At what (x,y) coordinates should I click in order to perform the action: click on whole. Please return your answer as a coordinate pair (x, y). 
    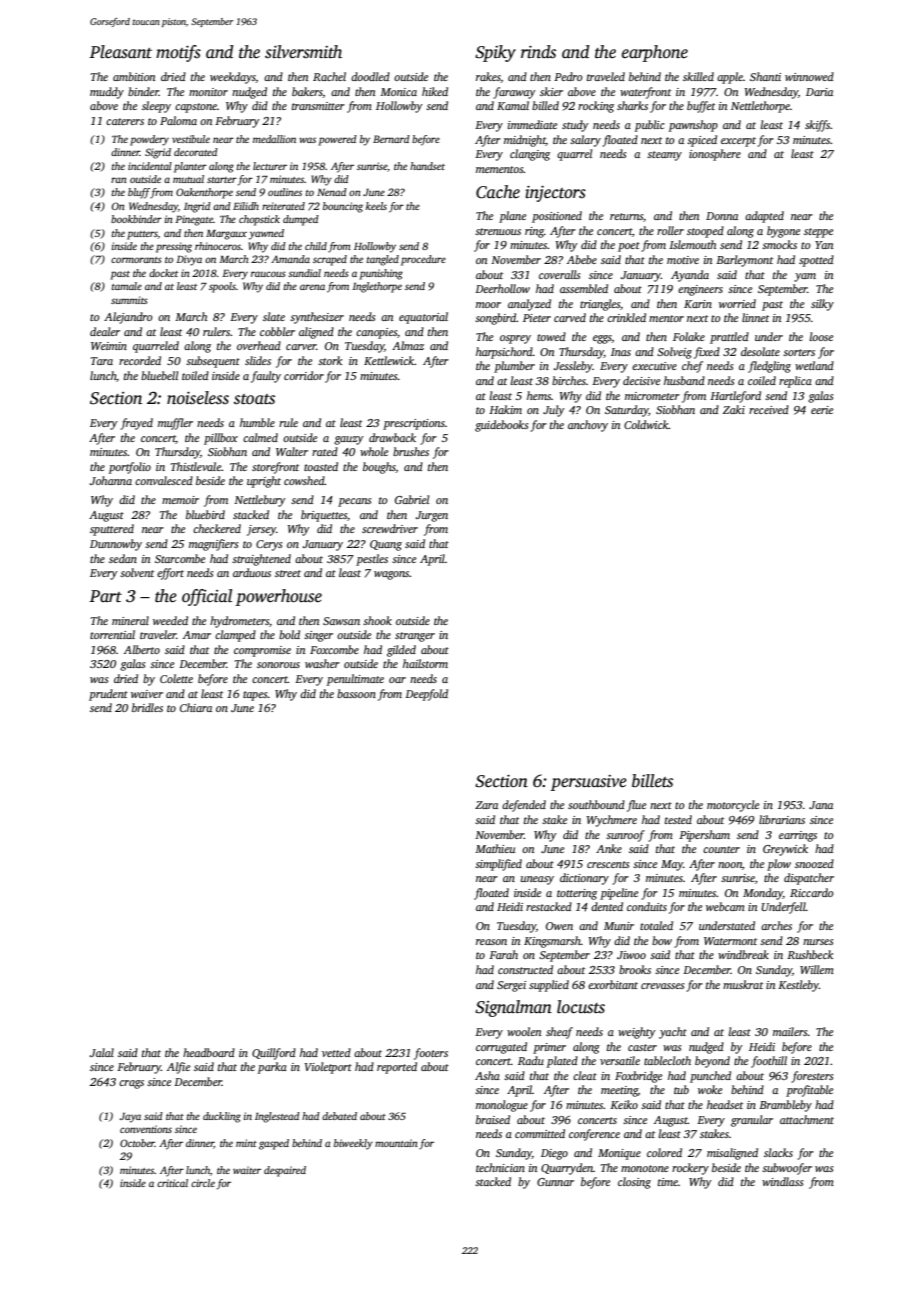
    Looking at the image, I should click on (374, 451).
